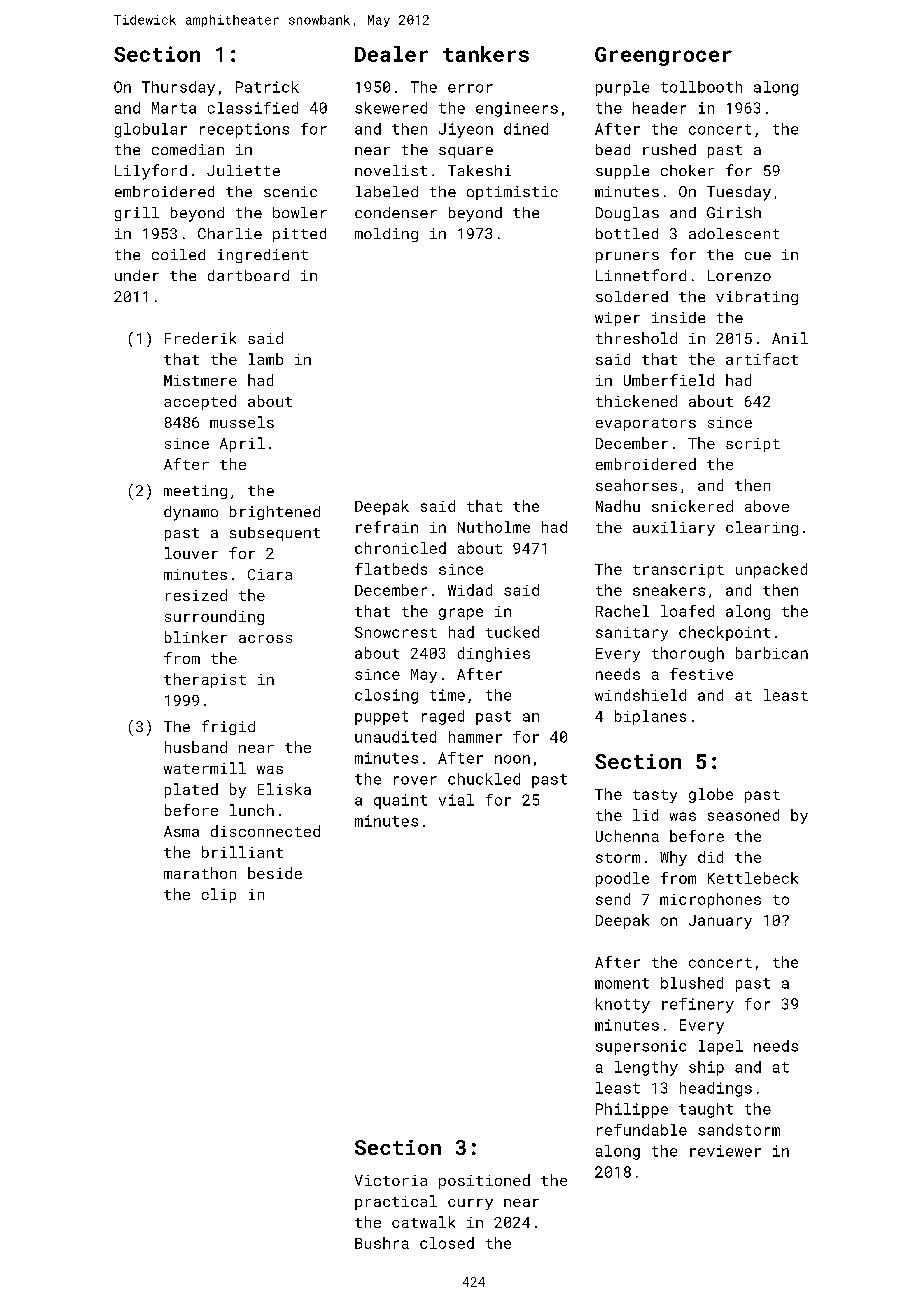  What do you see at coordinates (622, 611) in the image?
I see `Rachel` at bounding box center [622, 611].
